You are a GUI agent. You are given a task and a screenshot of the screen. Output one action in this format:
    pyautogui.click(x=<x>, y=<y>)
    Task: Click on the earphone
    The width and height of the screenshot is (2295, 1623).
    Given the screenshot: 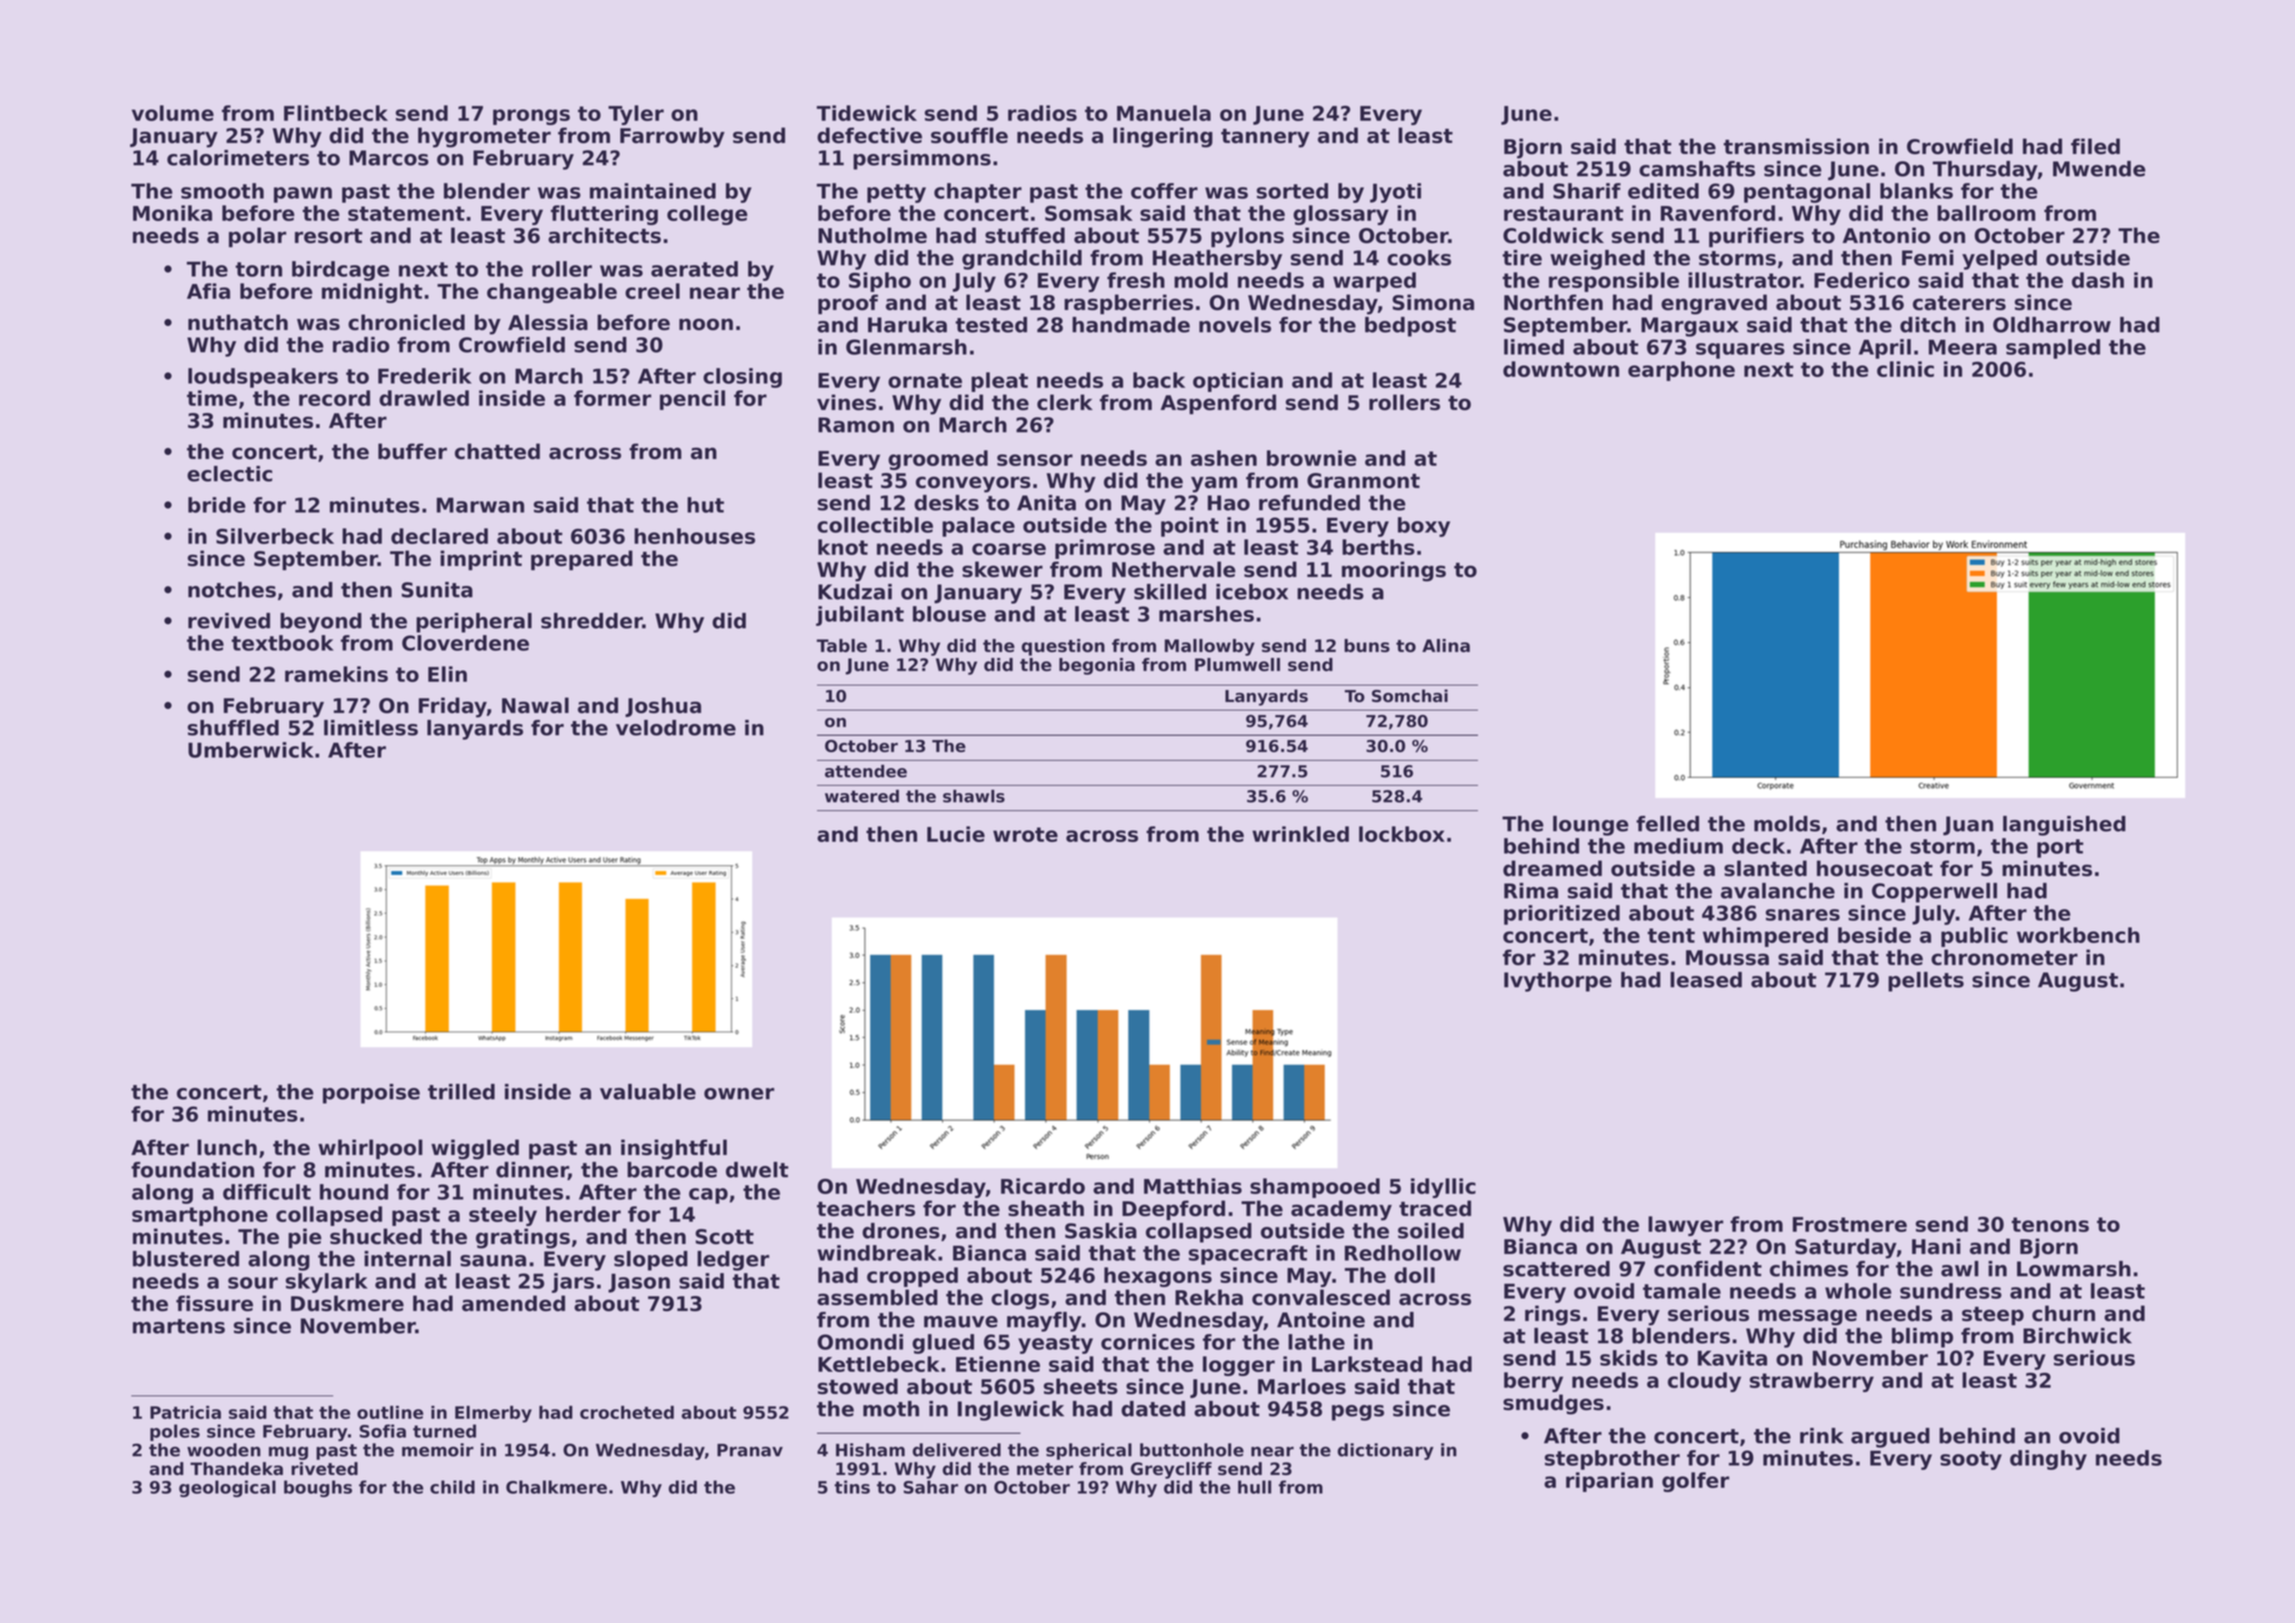 What is the action you would take?
    pyautogui.click(x=1681, y=371)
